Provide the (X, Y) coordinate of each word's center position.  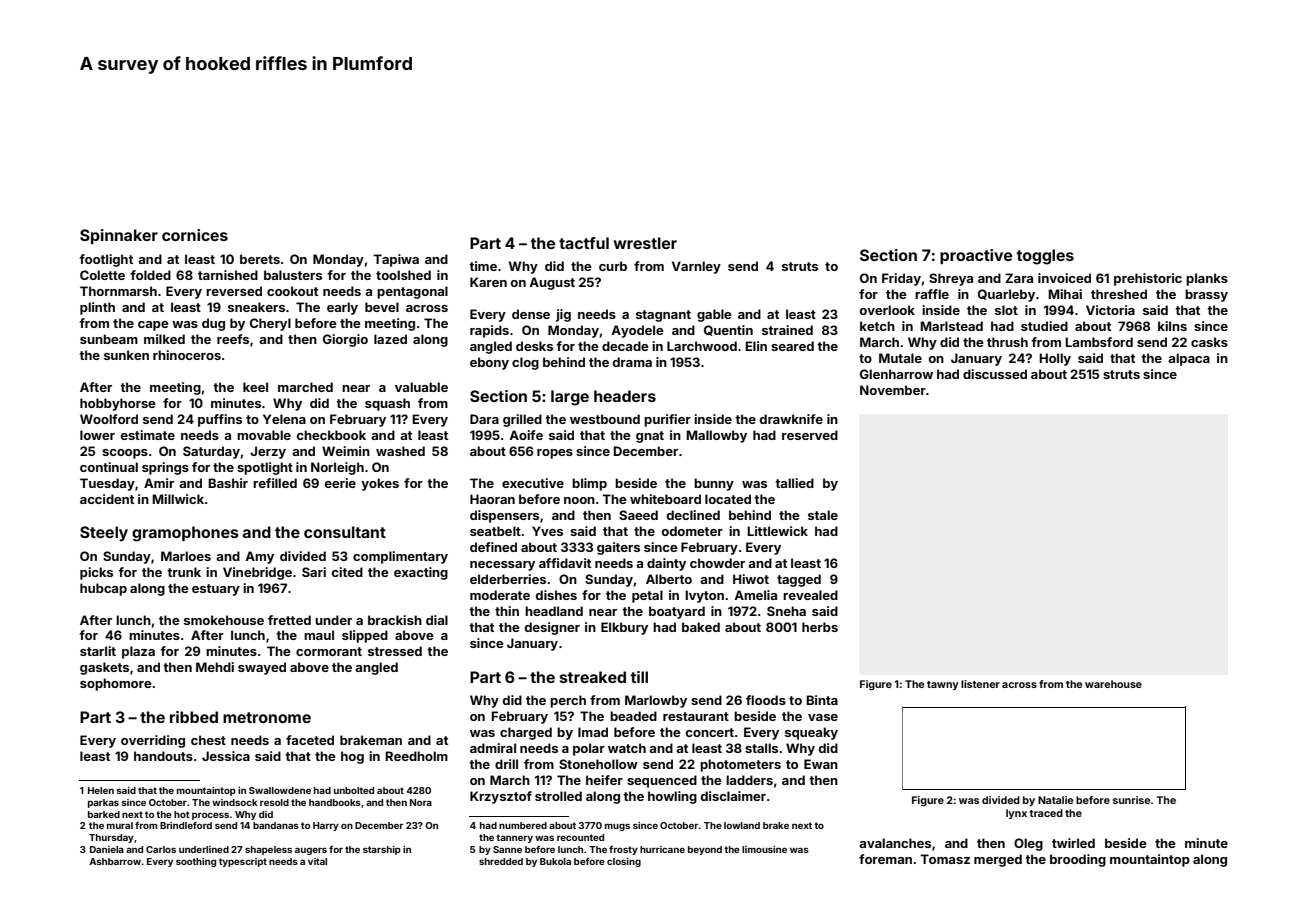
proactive (976, 256)
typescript (243, 862)
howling (672, 797)
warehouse (1113, 684)
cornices (195, 235)
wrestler (645, 243)
